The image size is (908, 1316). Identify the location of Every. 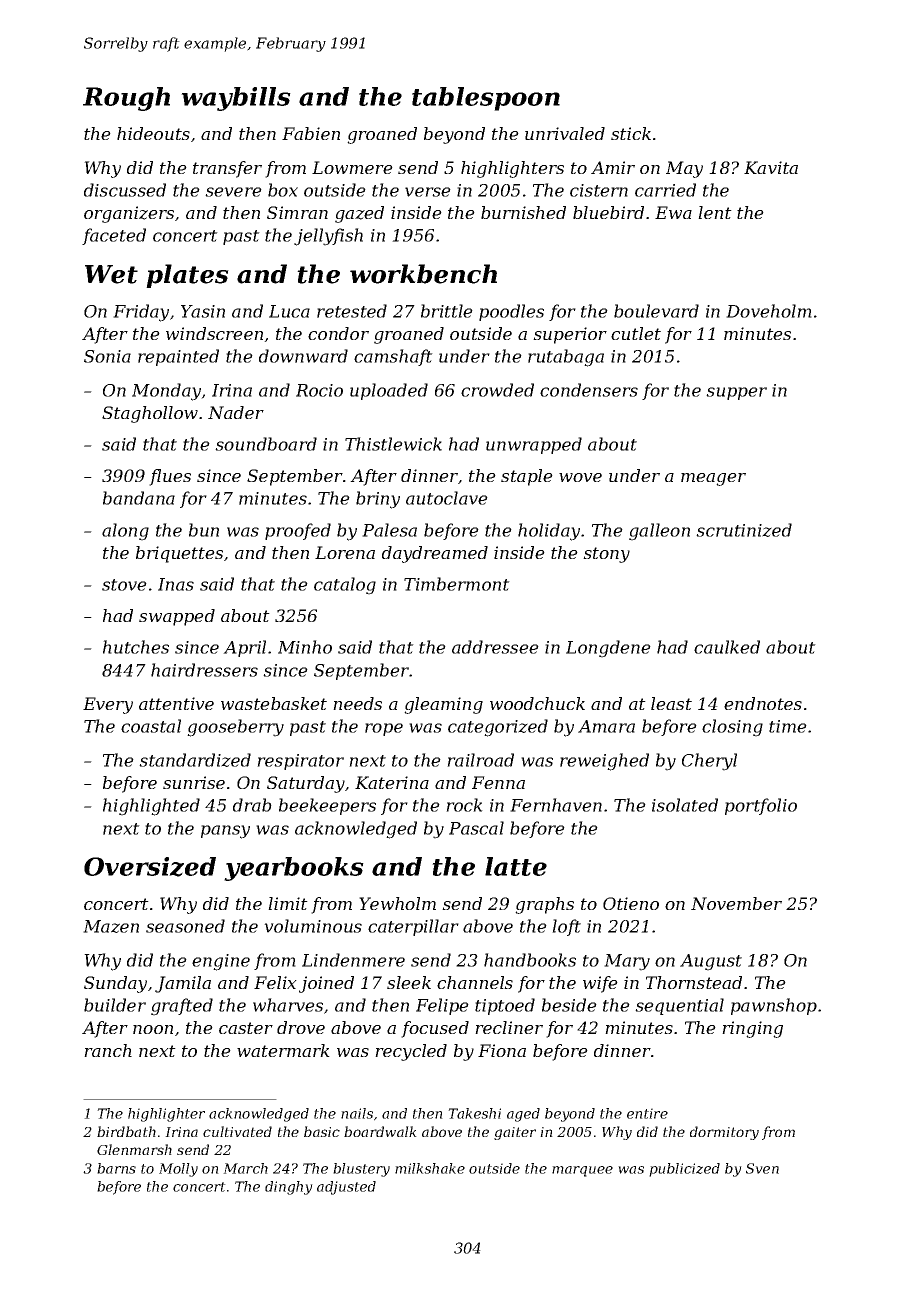
(108, 705).
